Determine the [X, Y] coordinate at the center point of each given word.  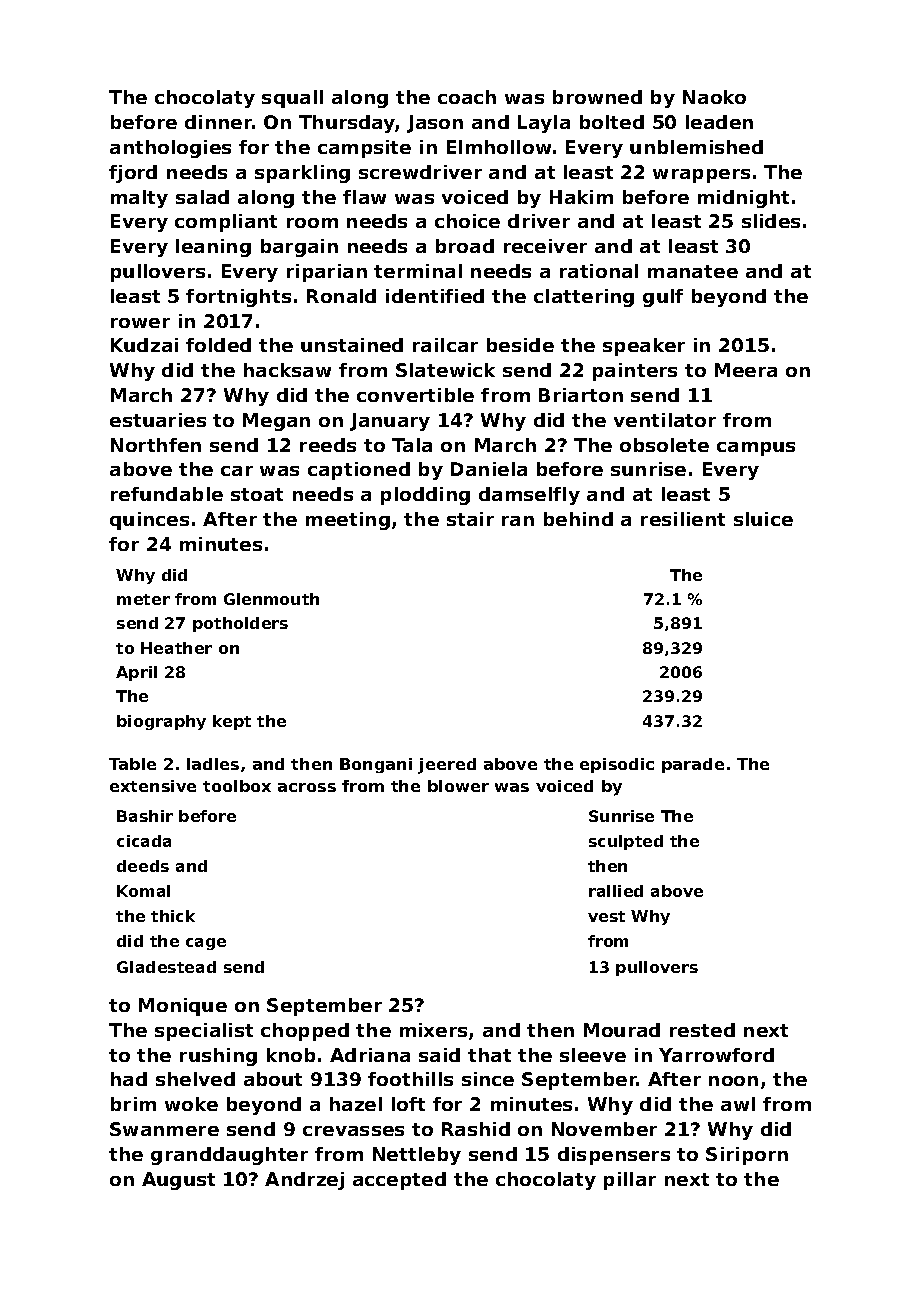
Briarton [581, 395]
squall [292, 99]
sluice [763, 519]
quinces [149, 521]
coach [467, 97]
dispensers [614, 1156]
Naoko [714, 97]
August [178, 1181]
